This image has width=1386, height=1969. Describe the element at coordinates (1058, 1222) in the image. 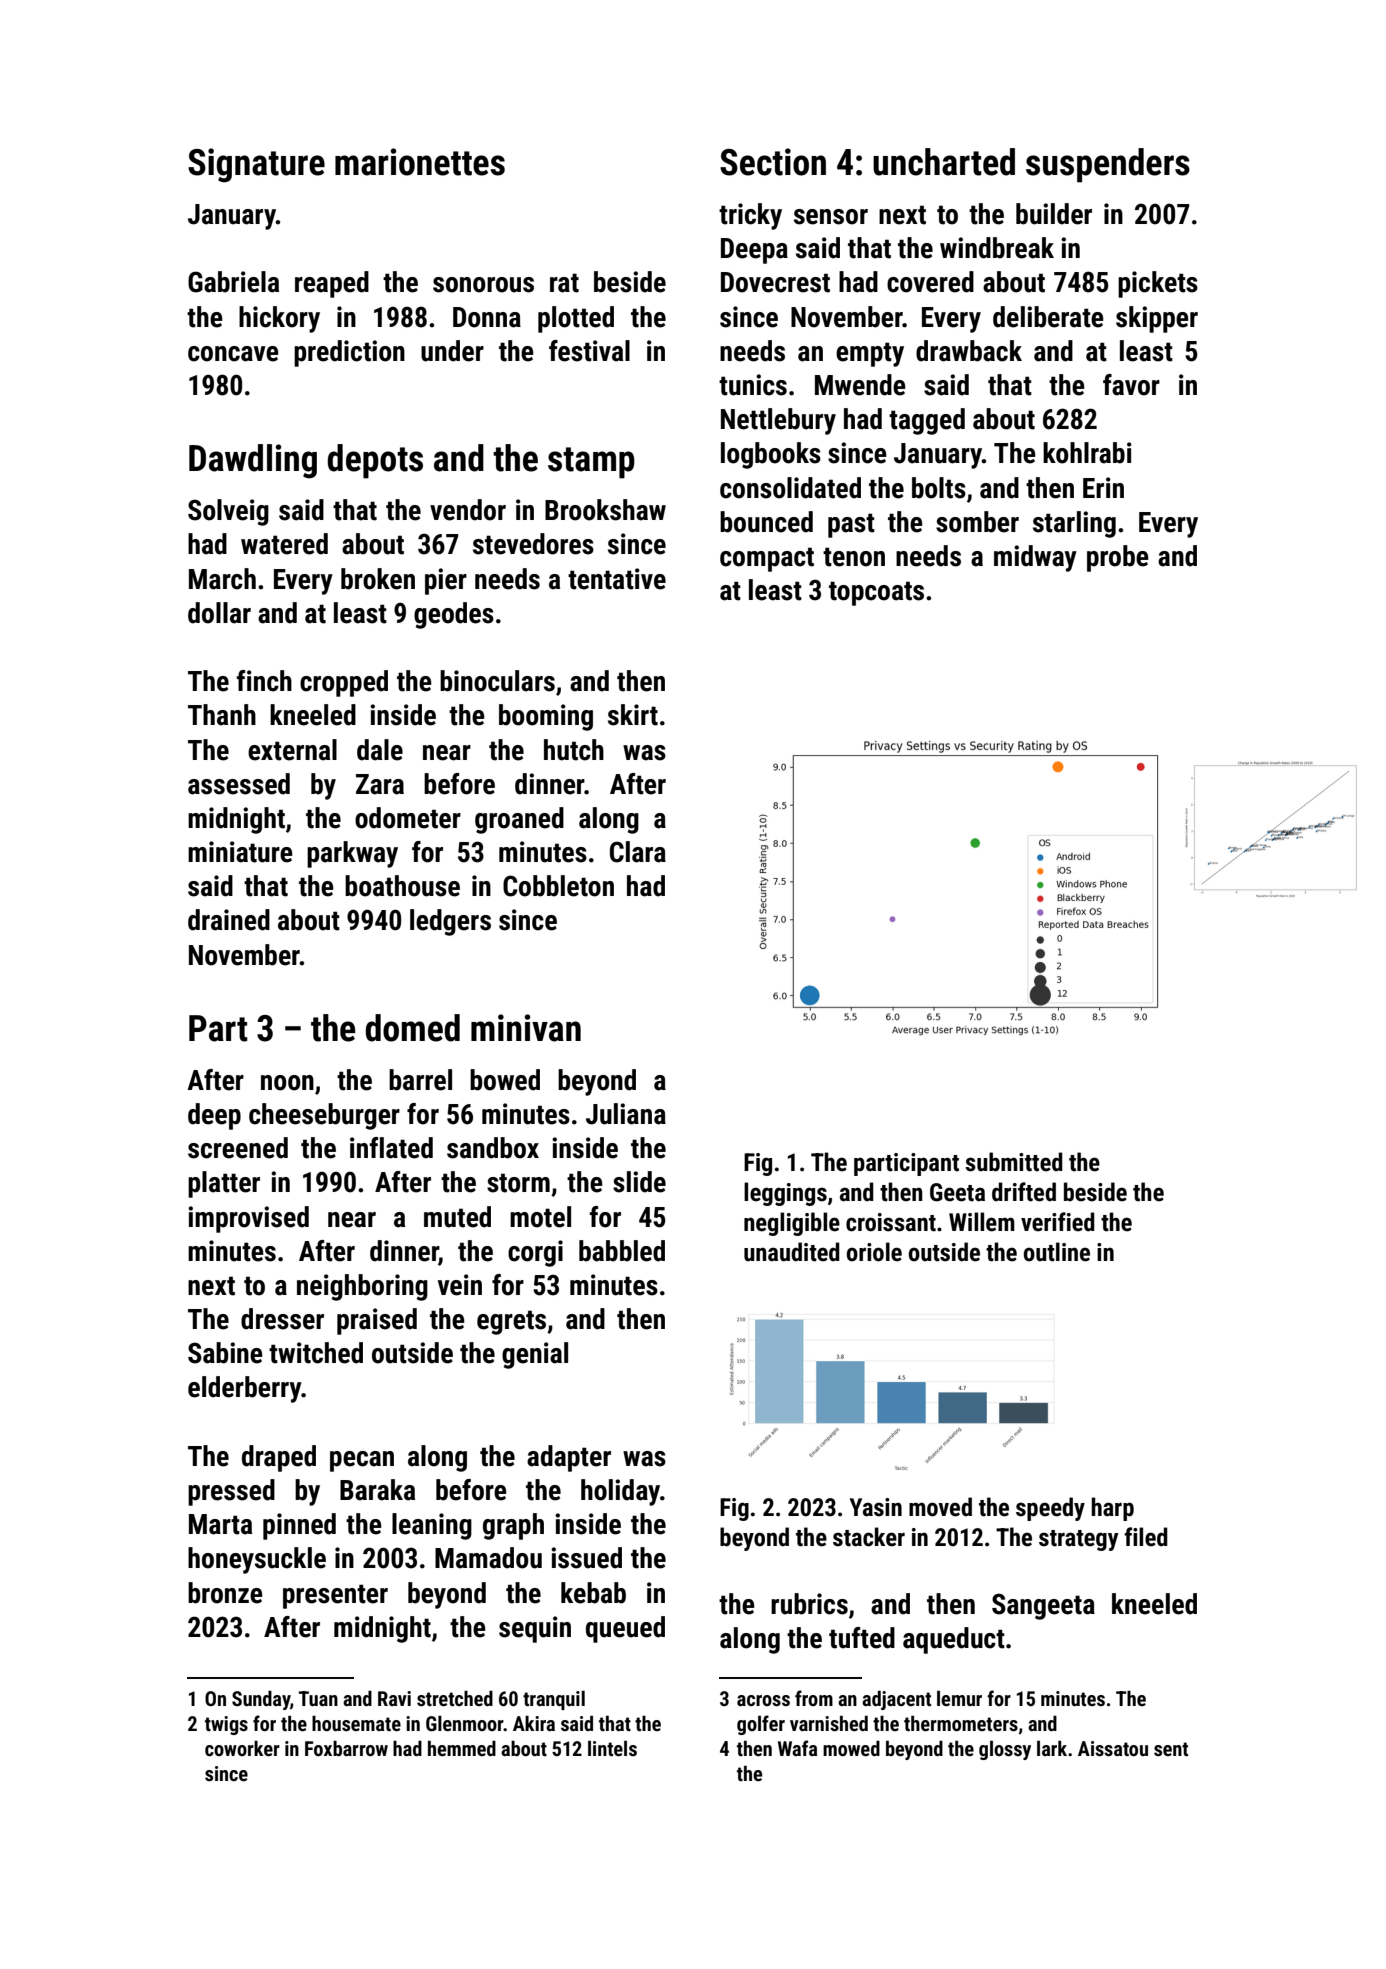

I see `verified` at that location.
